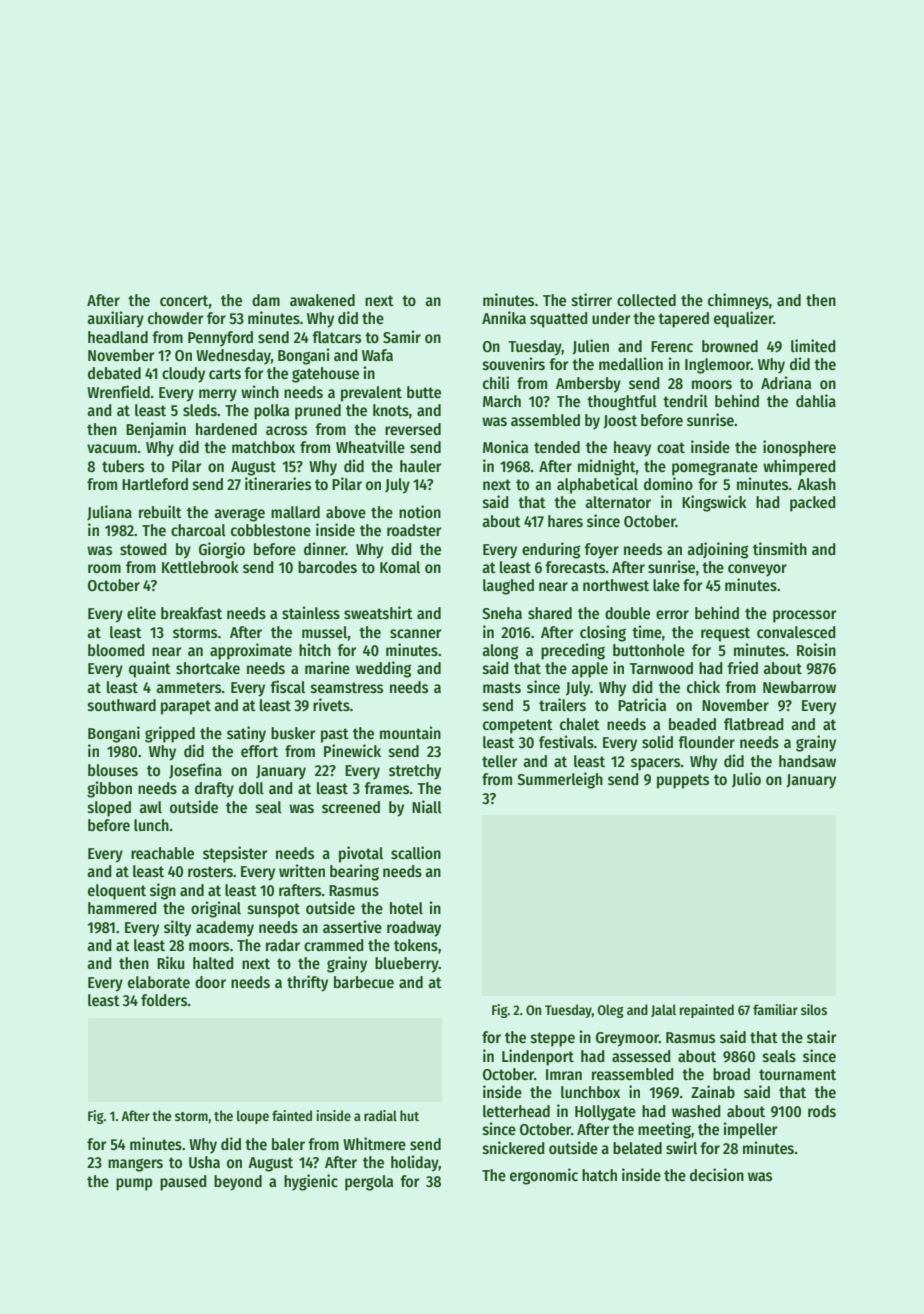  What do you see at coordinates (369, 1183) in the page?
I see `pergola` at bounding box center [369, 1183].
